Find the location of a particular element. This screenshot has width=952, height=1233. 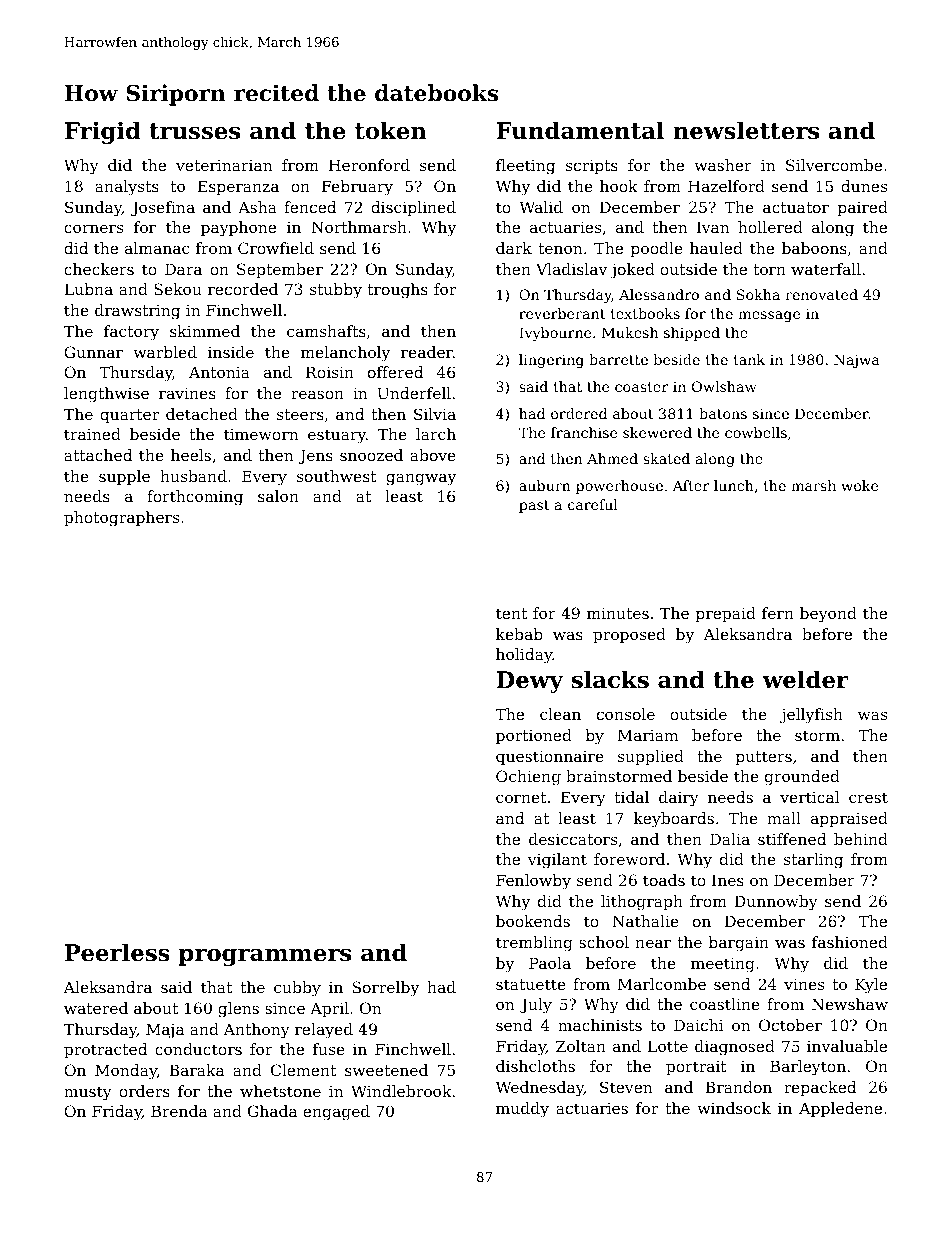

putters is located at coordinates (764, 758).
